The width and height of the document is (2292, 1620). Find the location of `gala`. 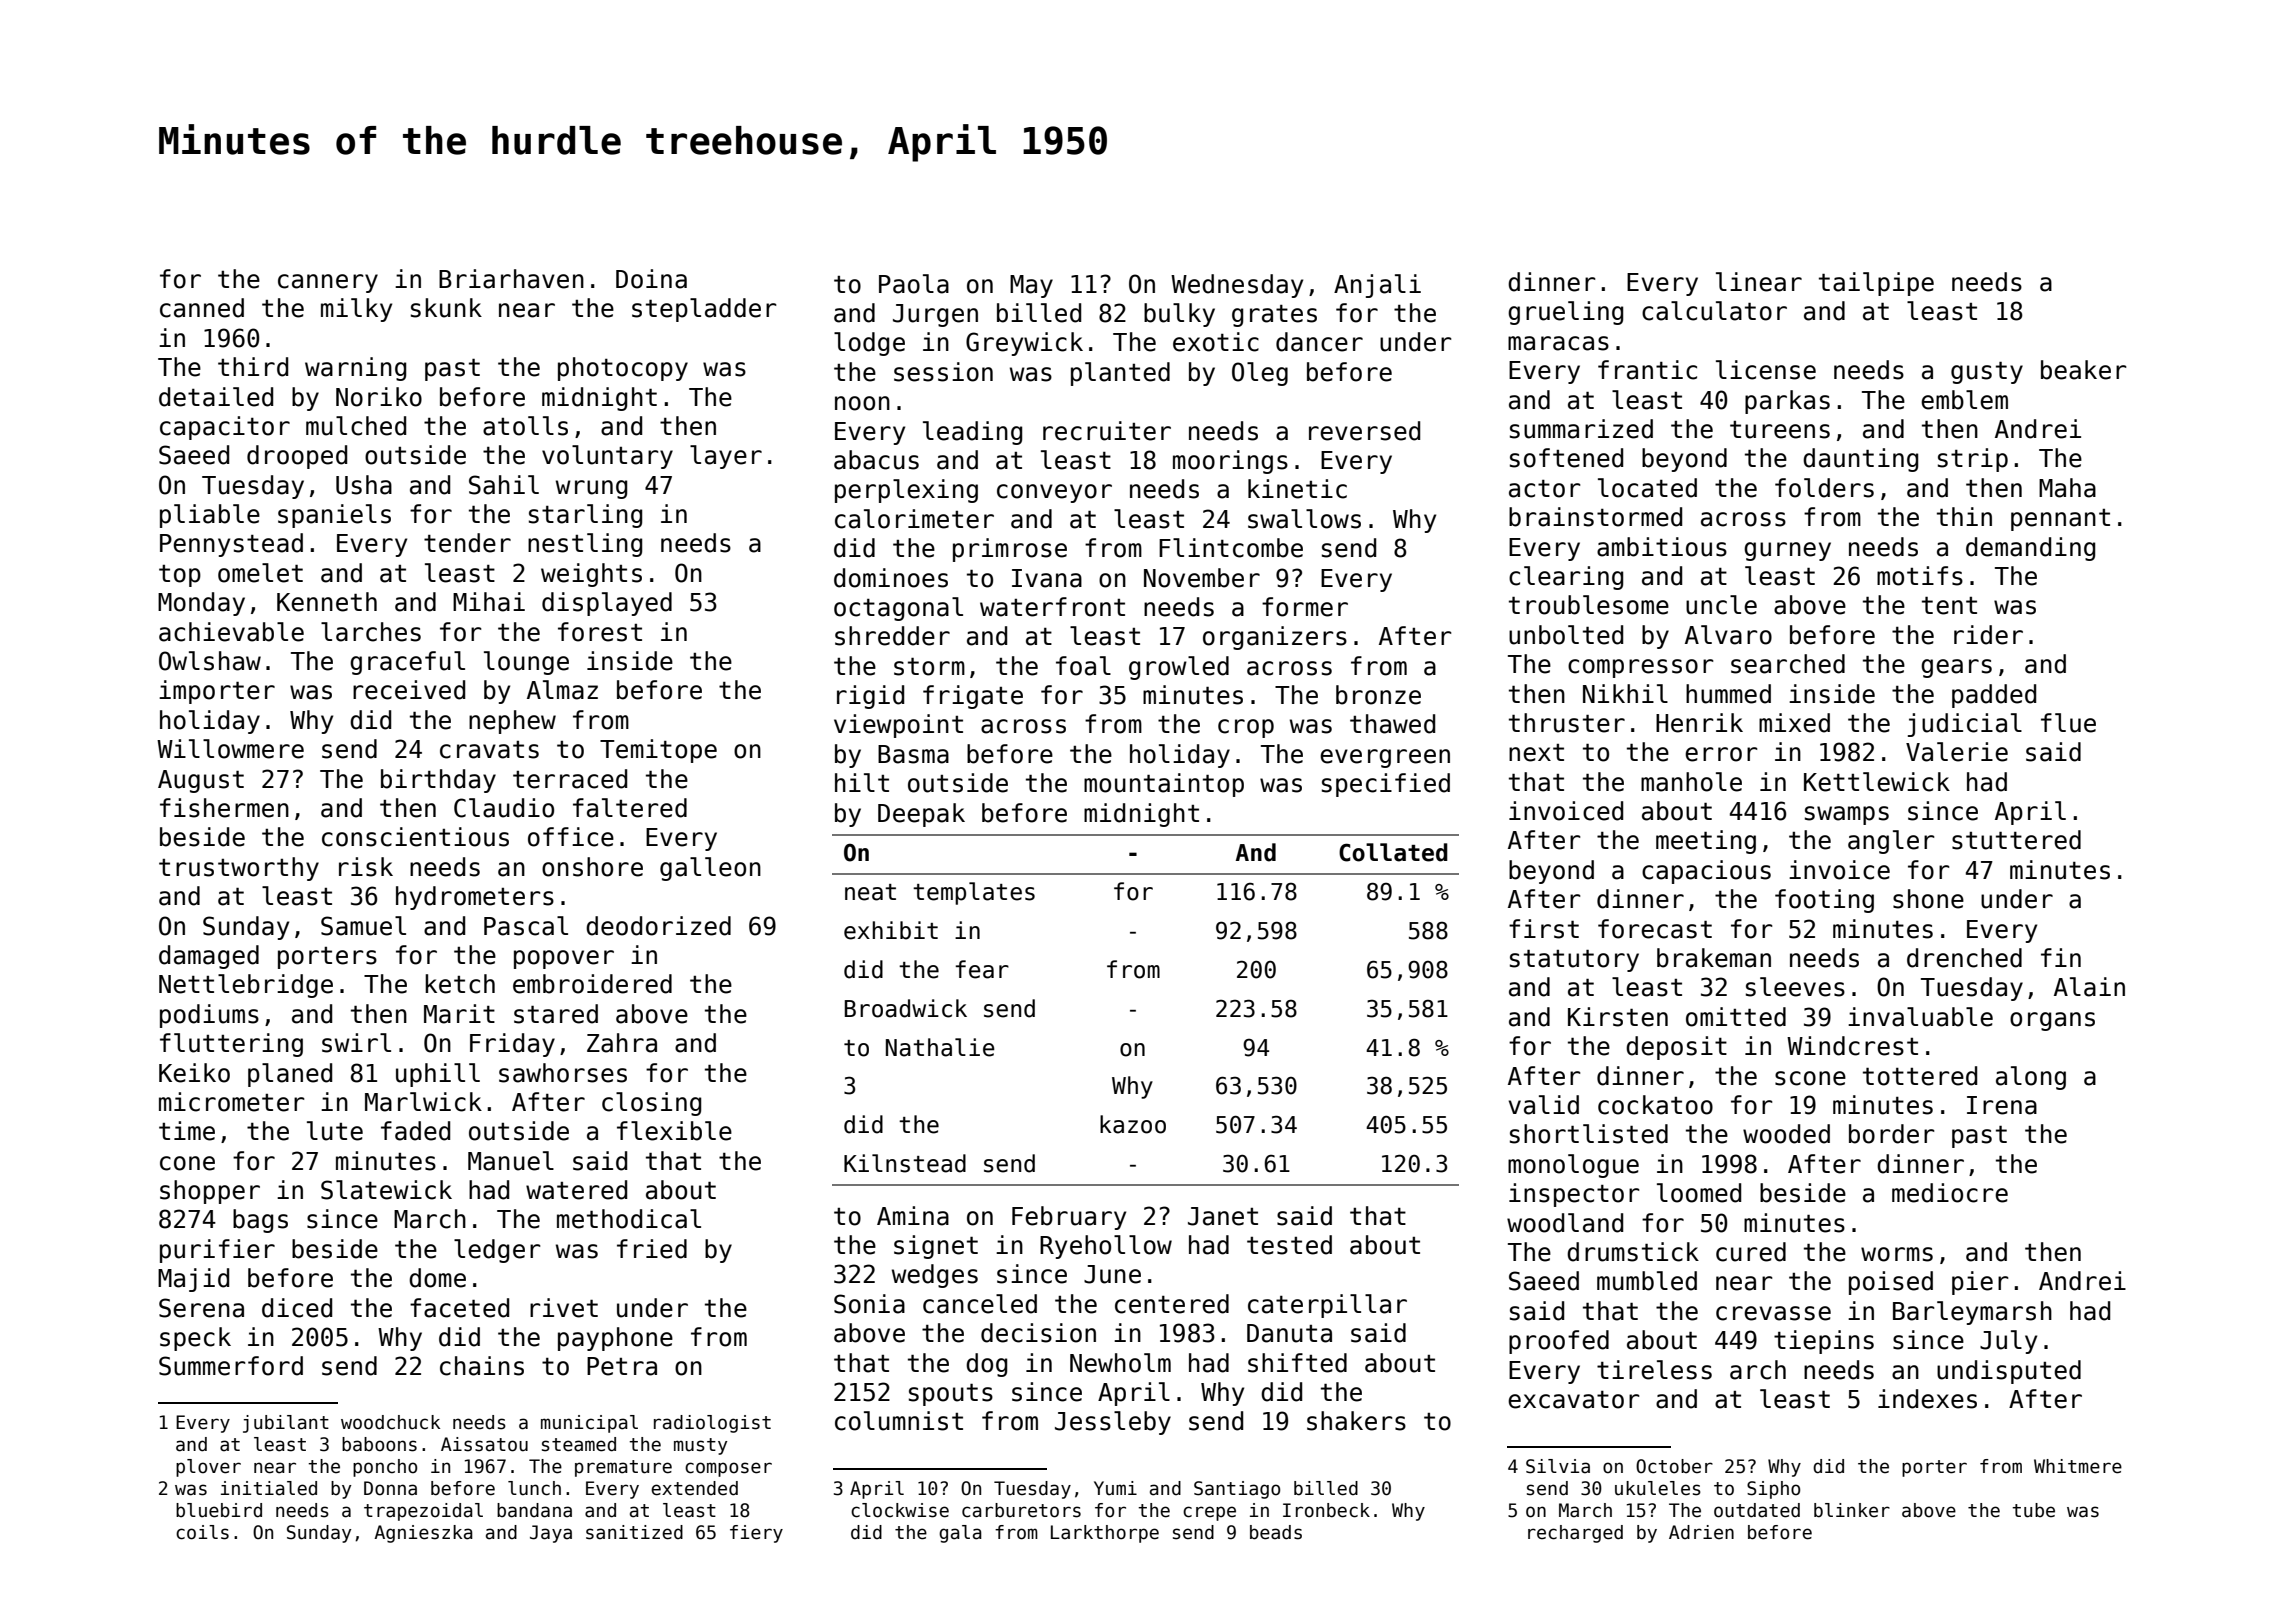

gala is located at coordinates (960, 1534).
